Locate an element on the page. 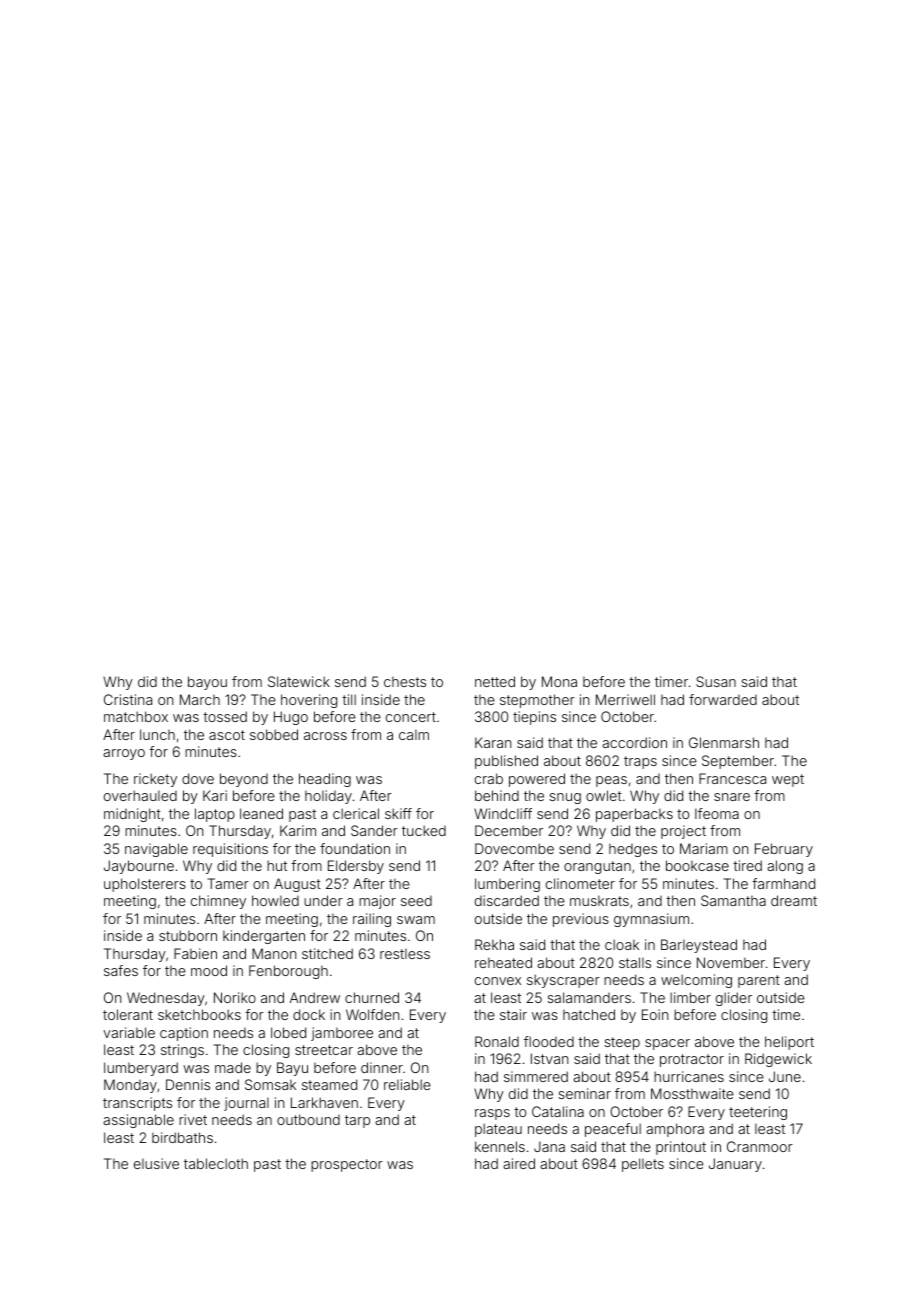  lobed is located at coordinates (288, 1032).
